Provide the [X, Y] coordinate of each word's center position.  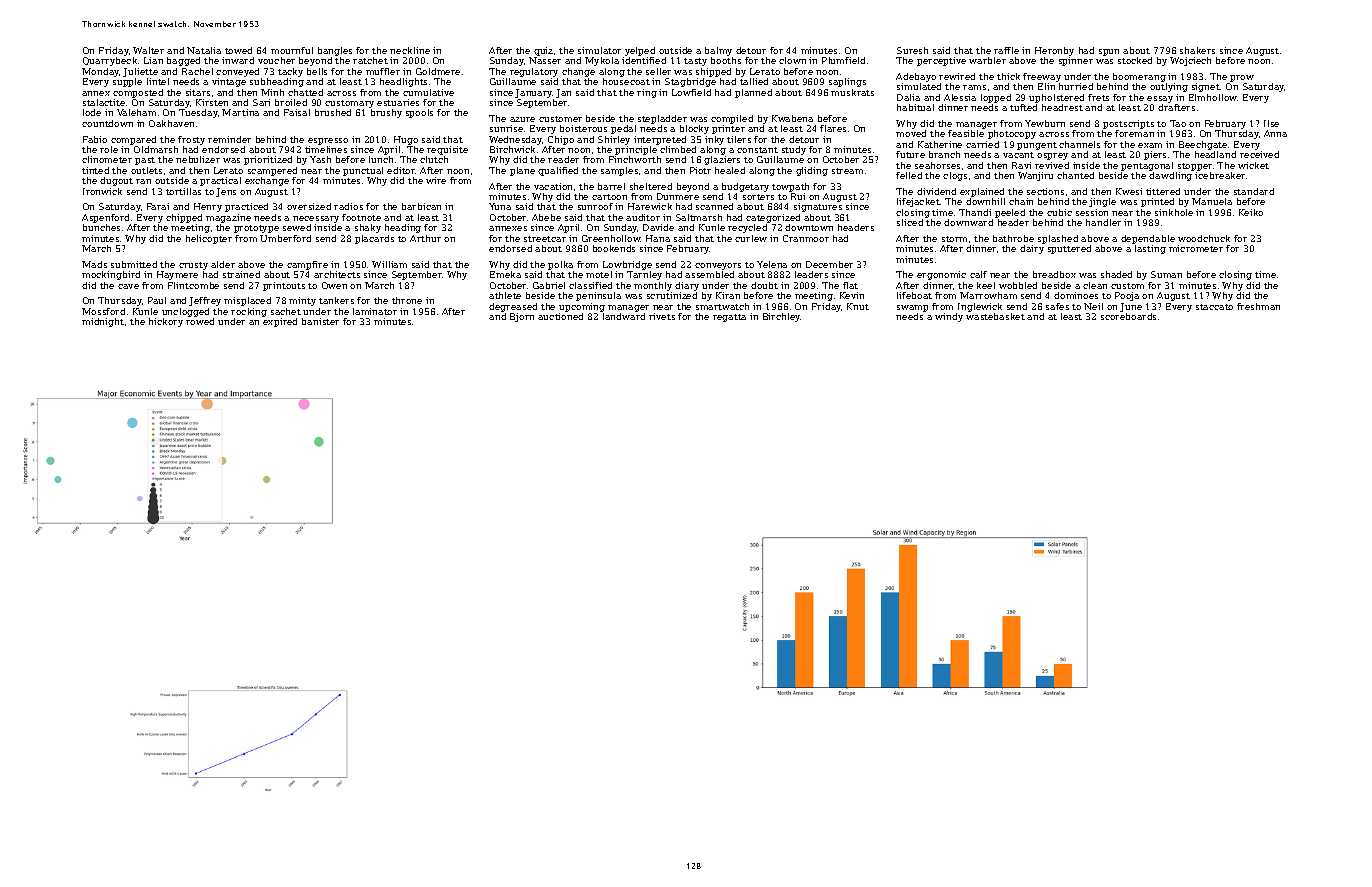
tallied [754, 81]
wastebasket [995, 316]
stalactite [104, 102]
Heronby [1054, 51]
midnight [103, 322]
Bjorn [522, 317]
